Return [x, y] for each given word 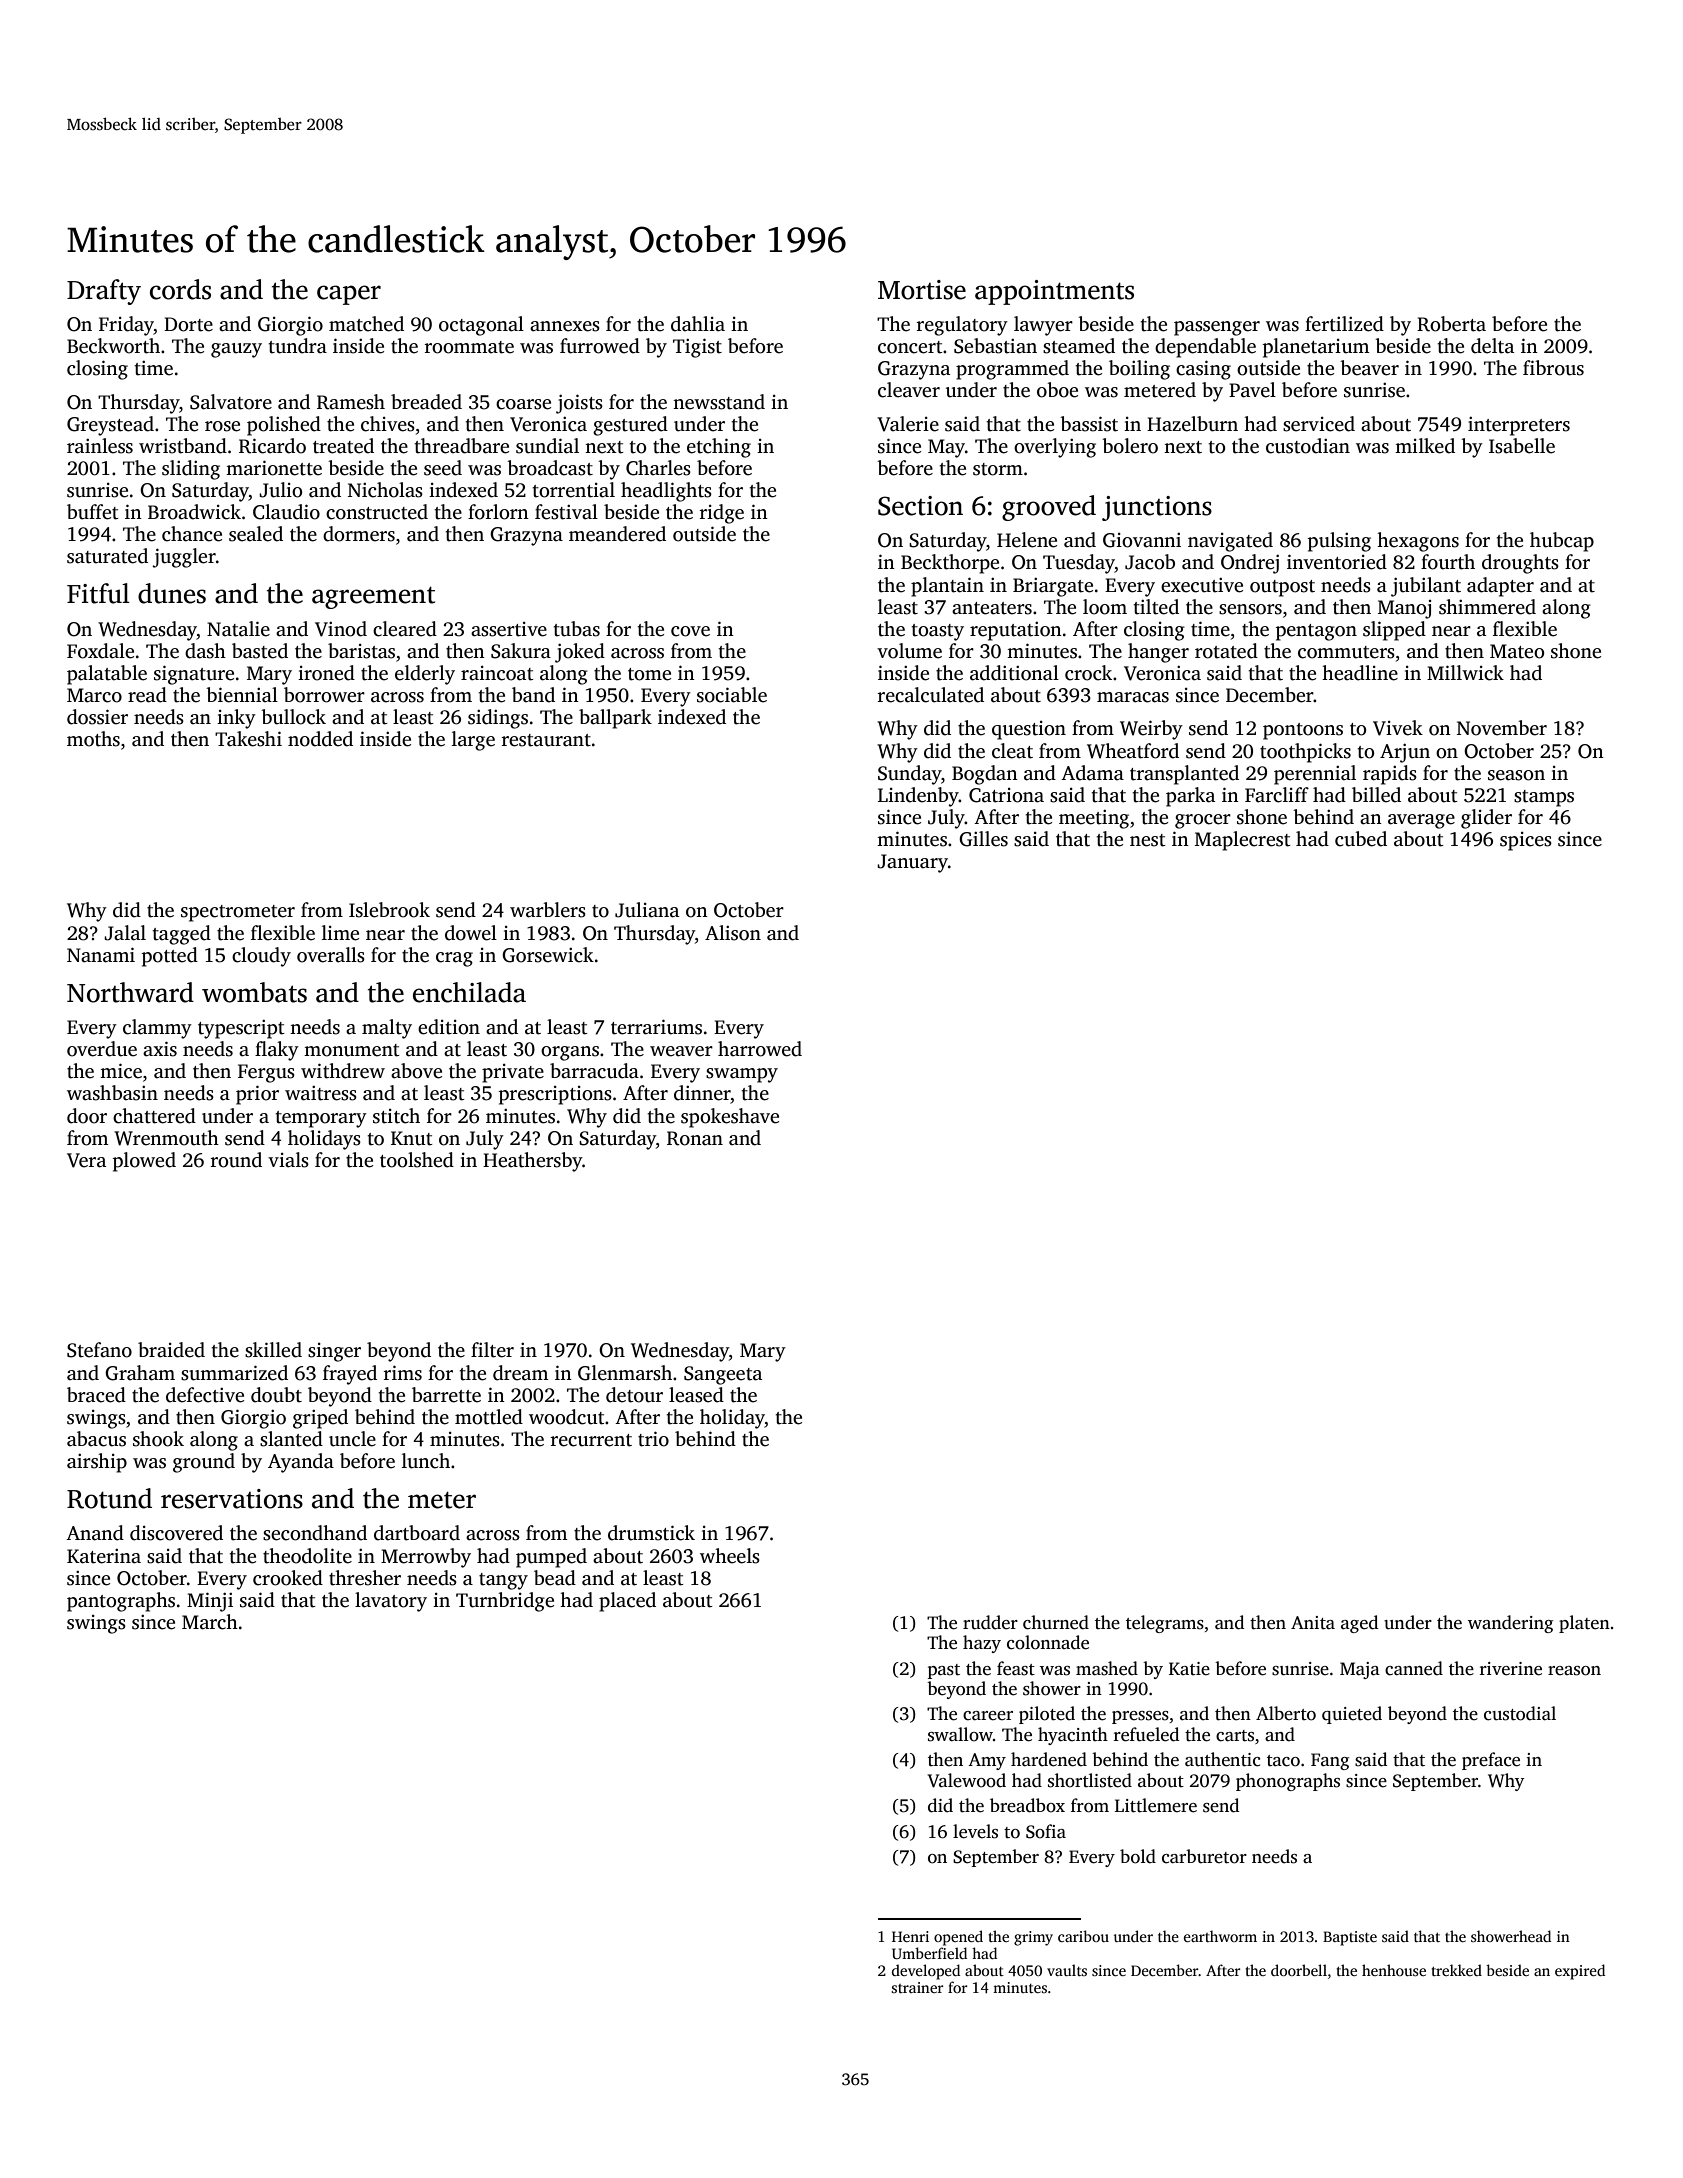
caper [349, 295]
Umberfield [929, 1953]
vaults [1067, 1970]
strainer [918, 1987]
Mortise [922, 290]
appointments [1054, 292]
